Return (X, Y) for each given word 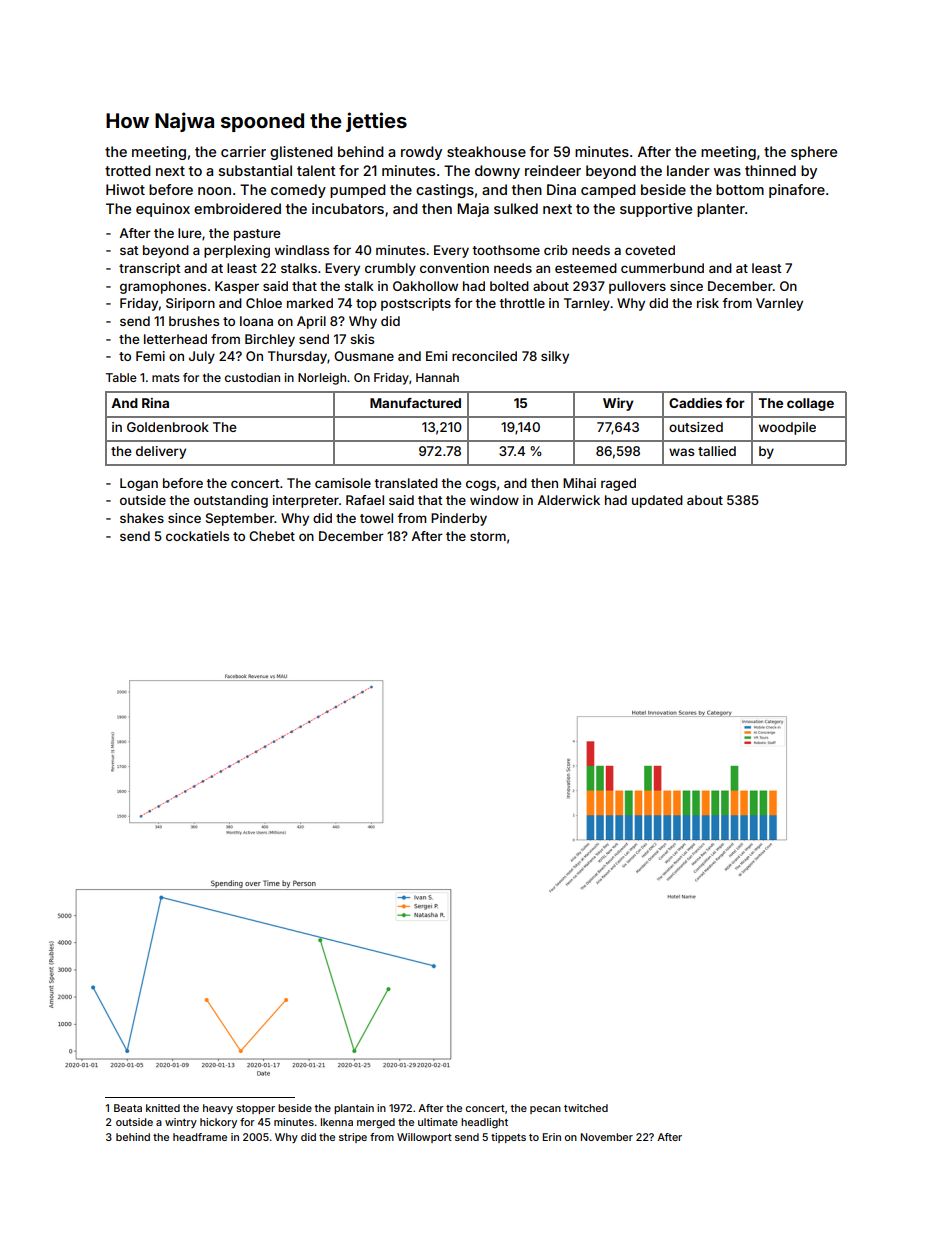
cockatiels (197, 536)
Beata (128, 1108)
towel (376, 518)
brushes (194, 321)
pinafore (797, 191)
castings (445, 191)
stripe (353, 1138)
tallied (717, 451)
